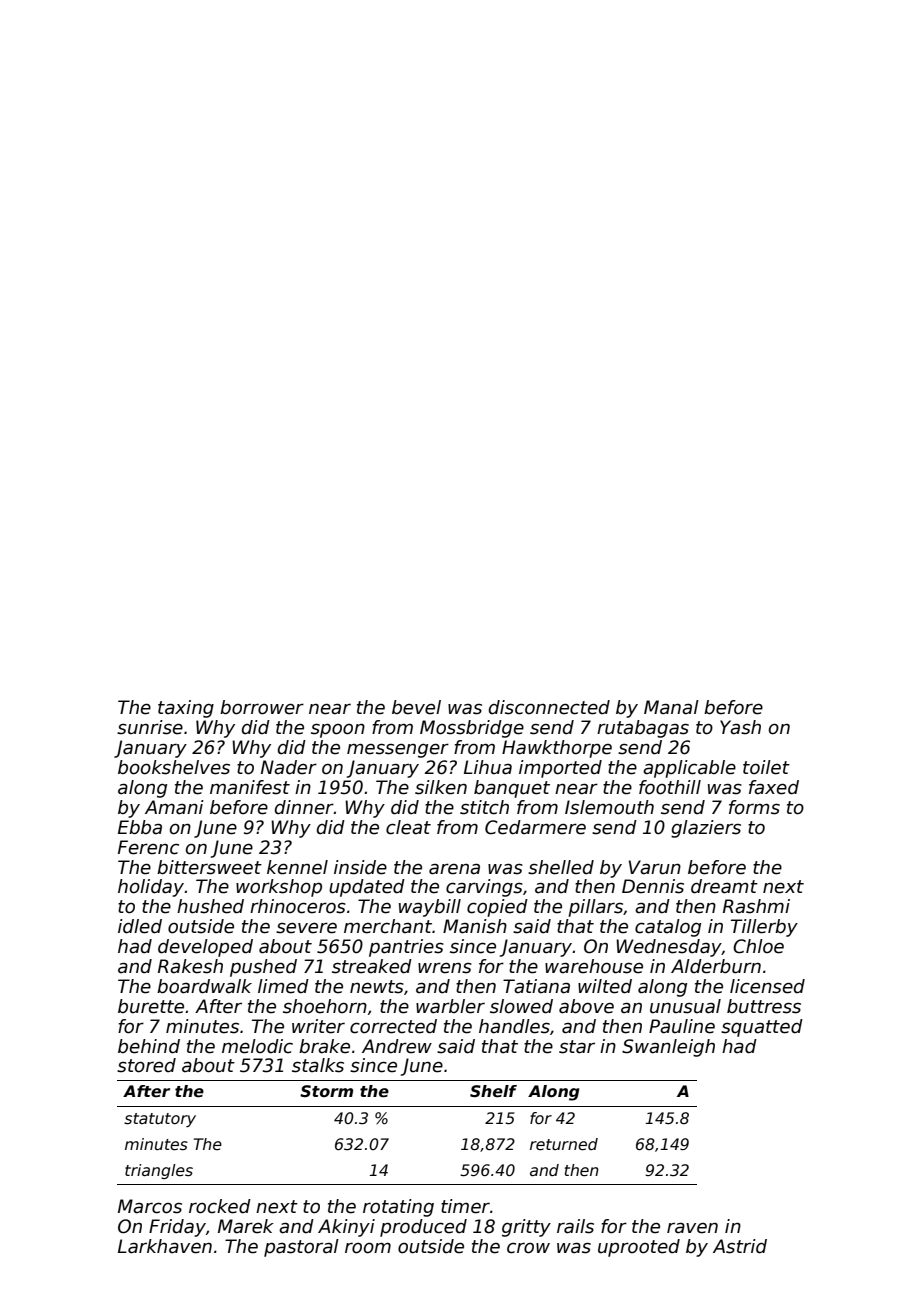 The height and width of the screenshot is (1308, 924). I want to click on developed, so click(205, 948).
